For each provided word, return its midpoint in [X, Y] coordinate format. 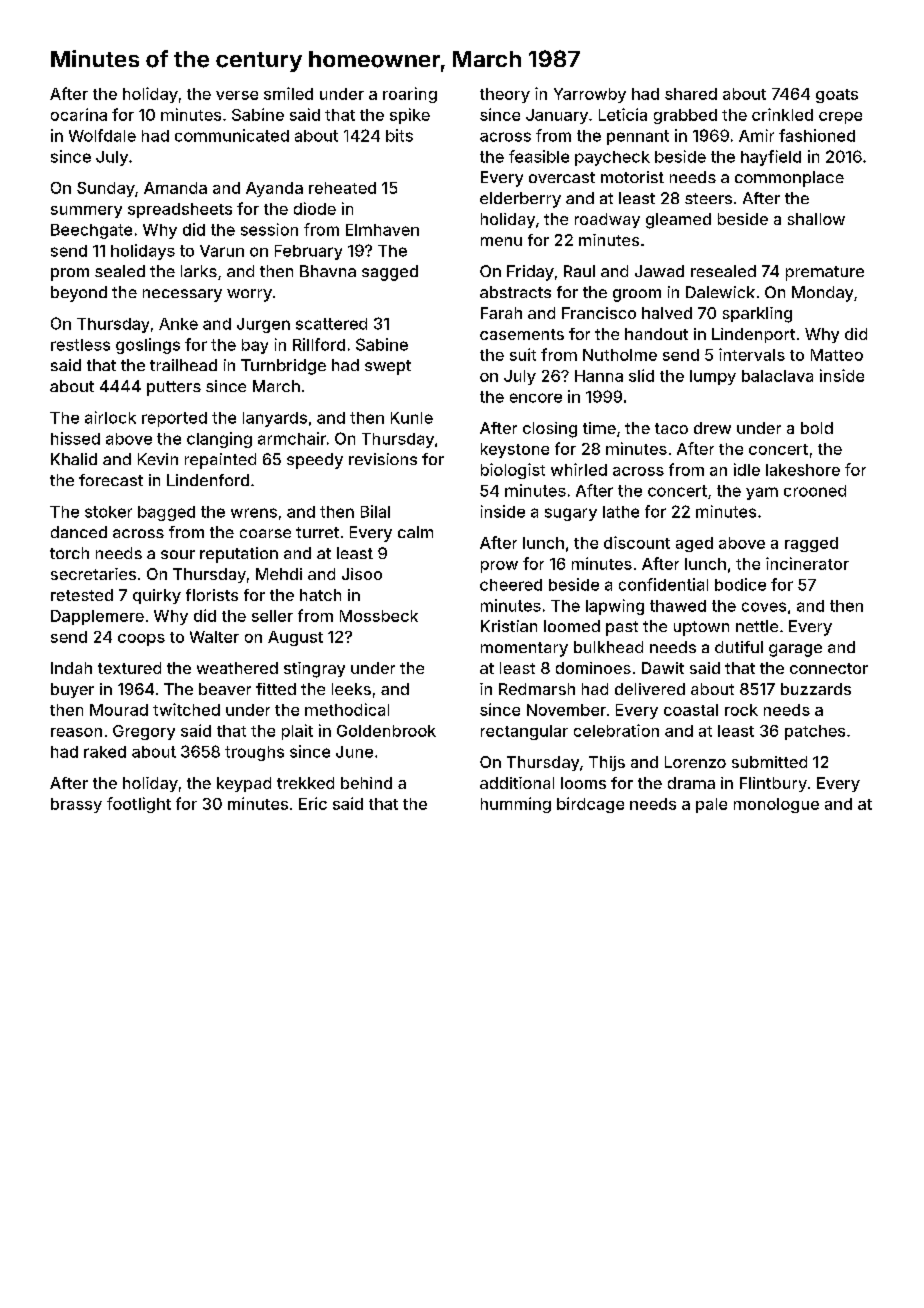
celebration [616, 730]
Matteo [837, 355]
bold [817, 428]
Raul [579, 271]
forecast [111, 480]
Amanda [175, 188]
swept [388, 367]
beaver [225, 689]
